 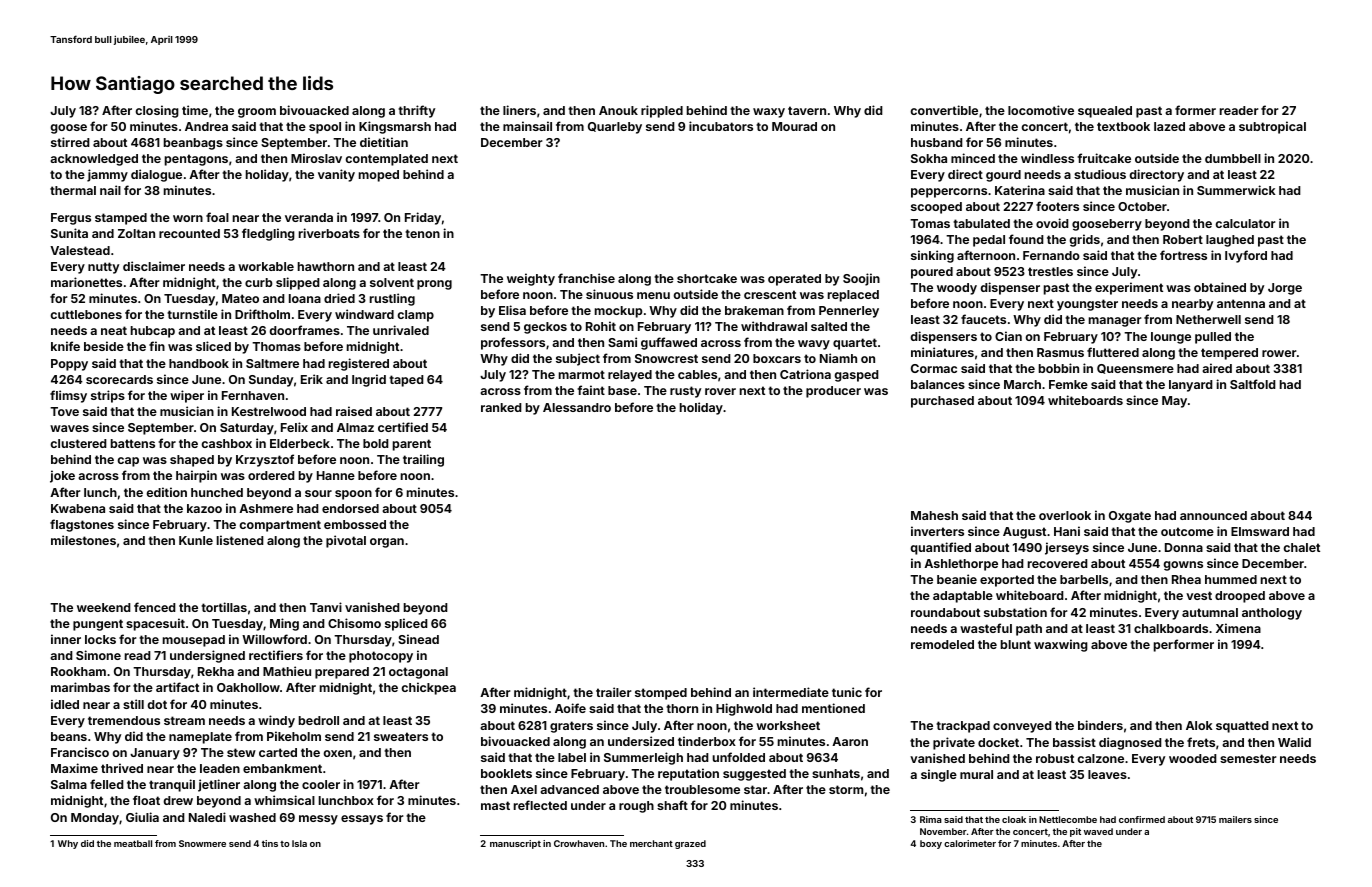 I want to click on tavern, so click(x=807, y=110).
